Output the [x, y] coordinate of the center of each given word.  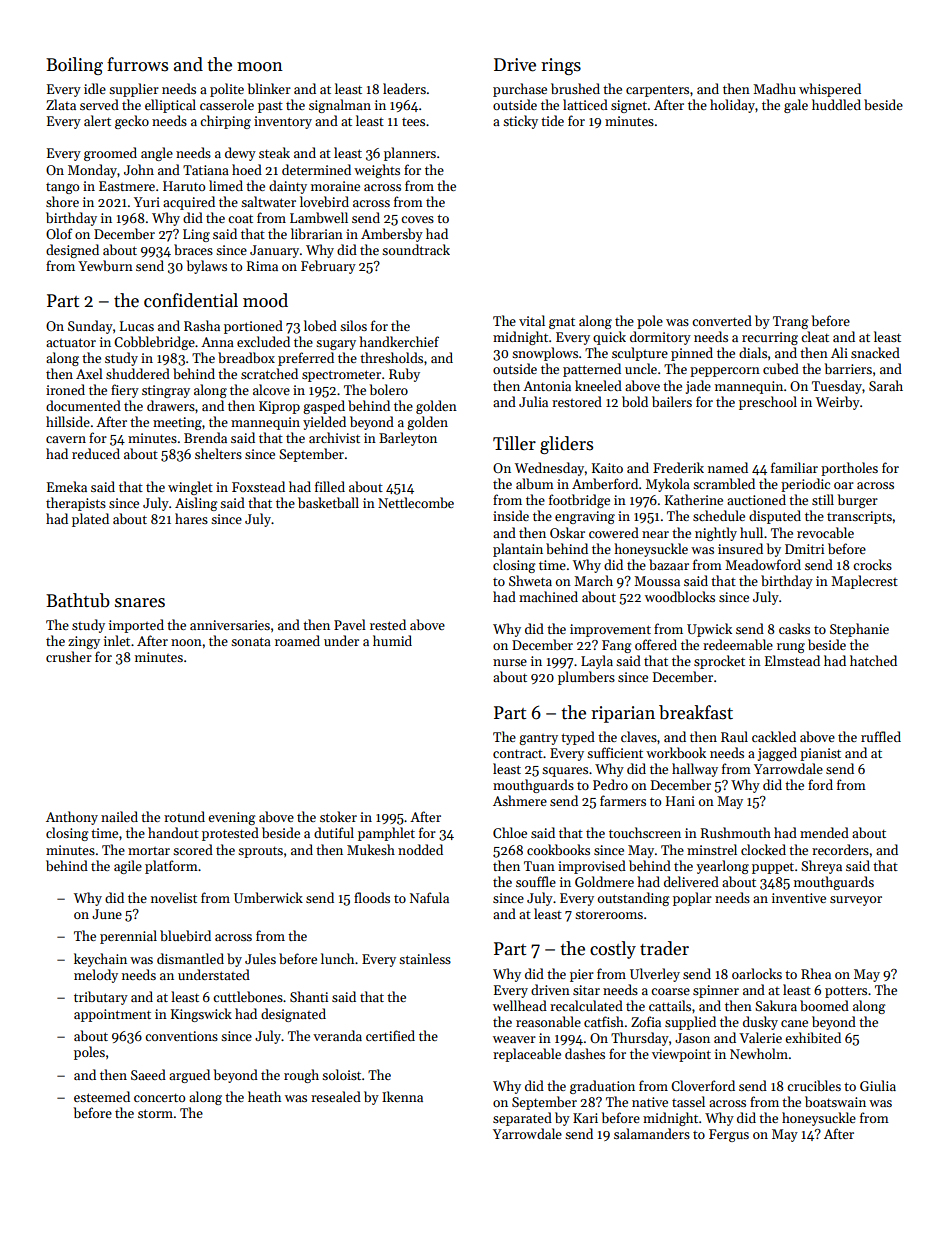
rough [301, 1076]
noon [186, 642]
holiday [732, 106]
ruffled [881, 736]
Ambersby [392, 235]
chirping [225, 122]
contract [518, 753]
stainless [425, 958]
